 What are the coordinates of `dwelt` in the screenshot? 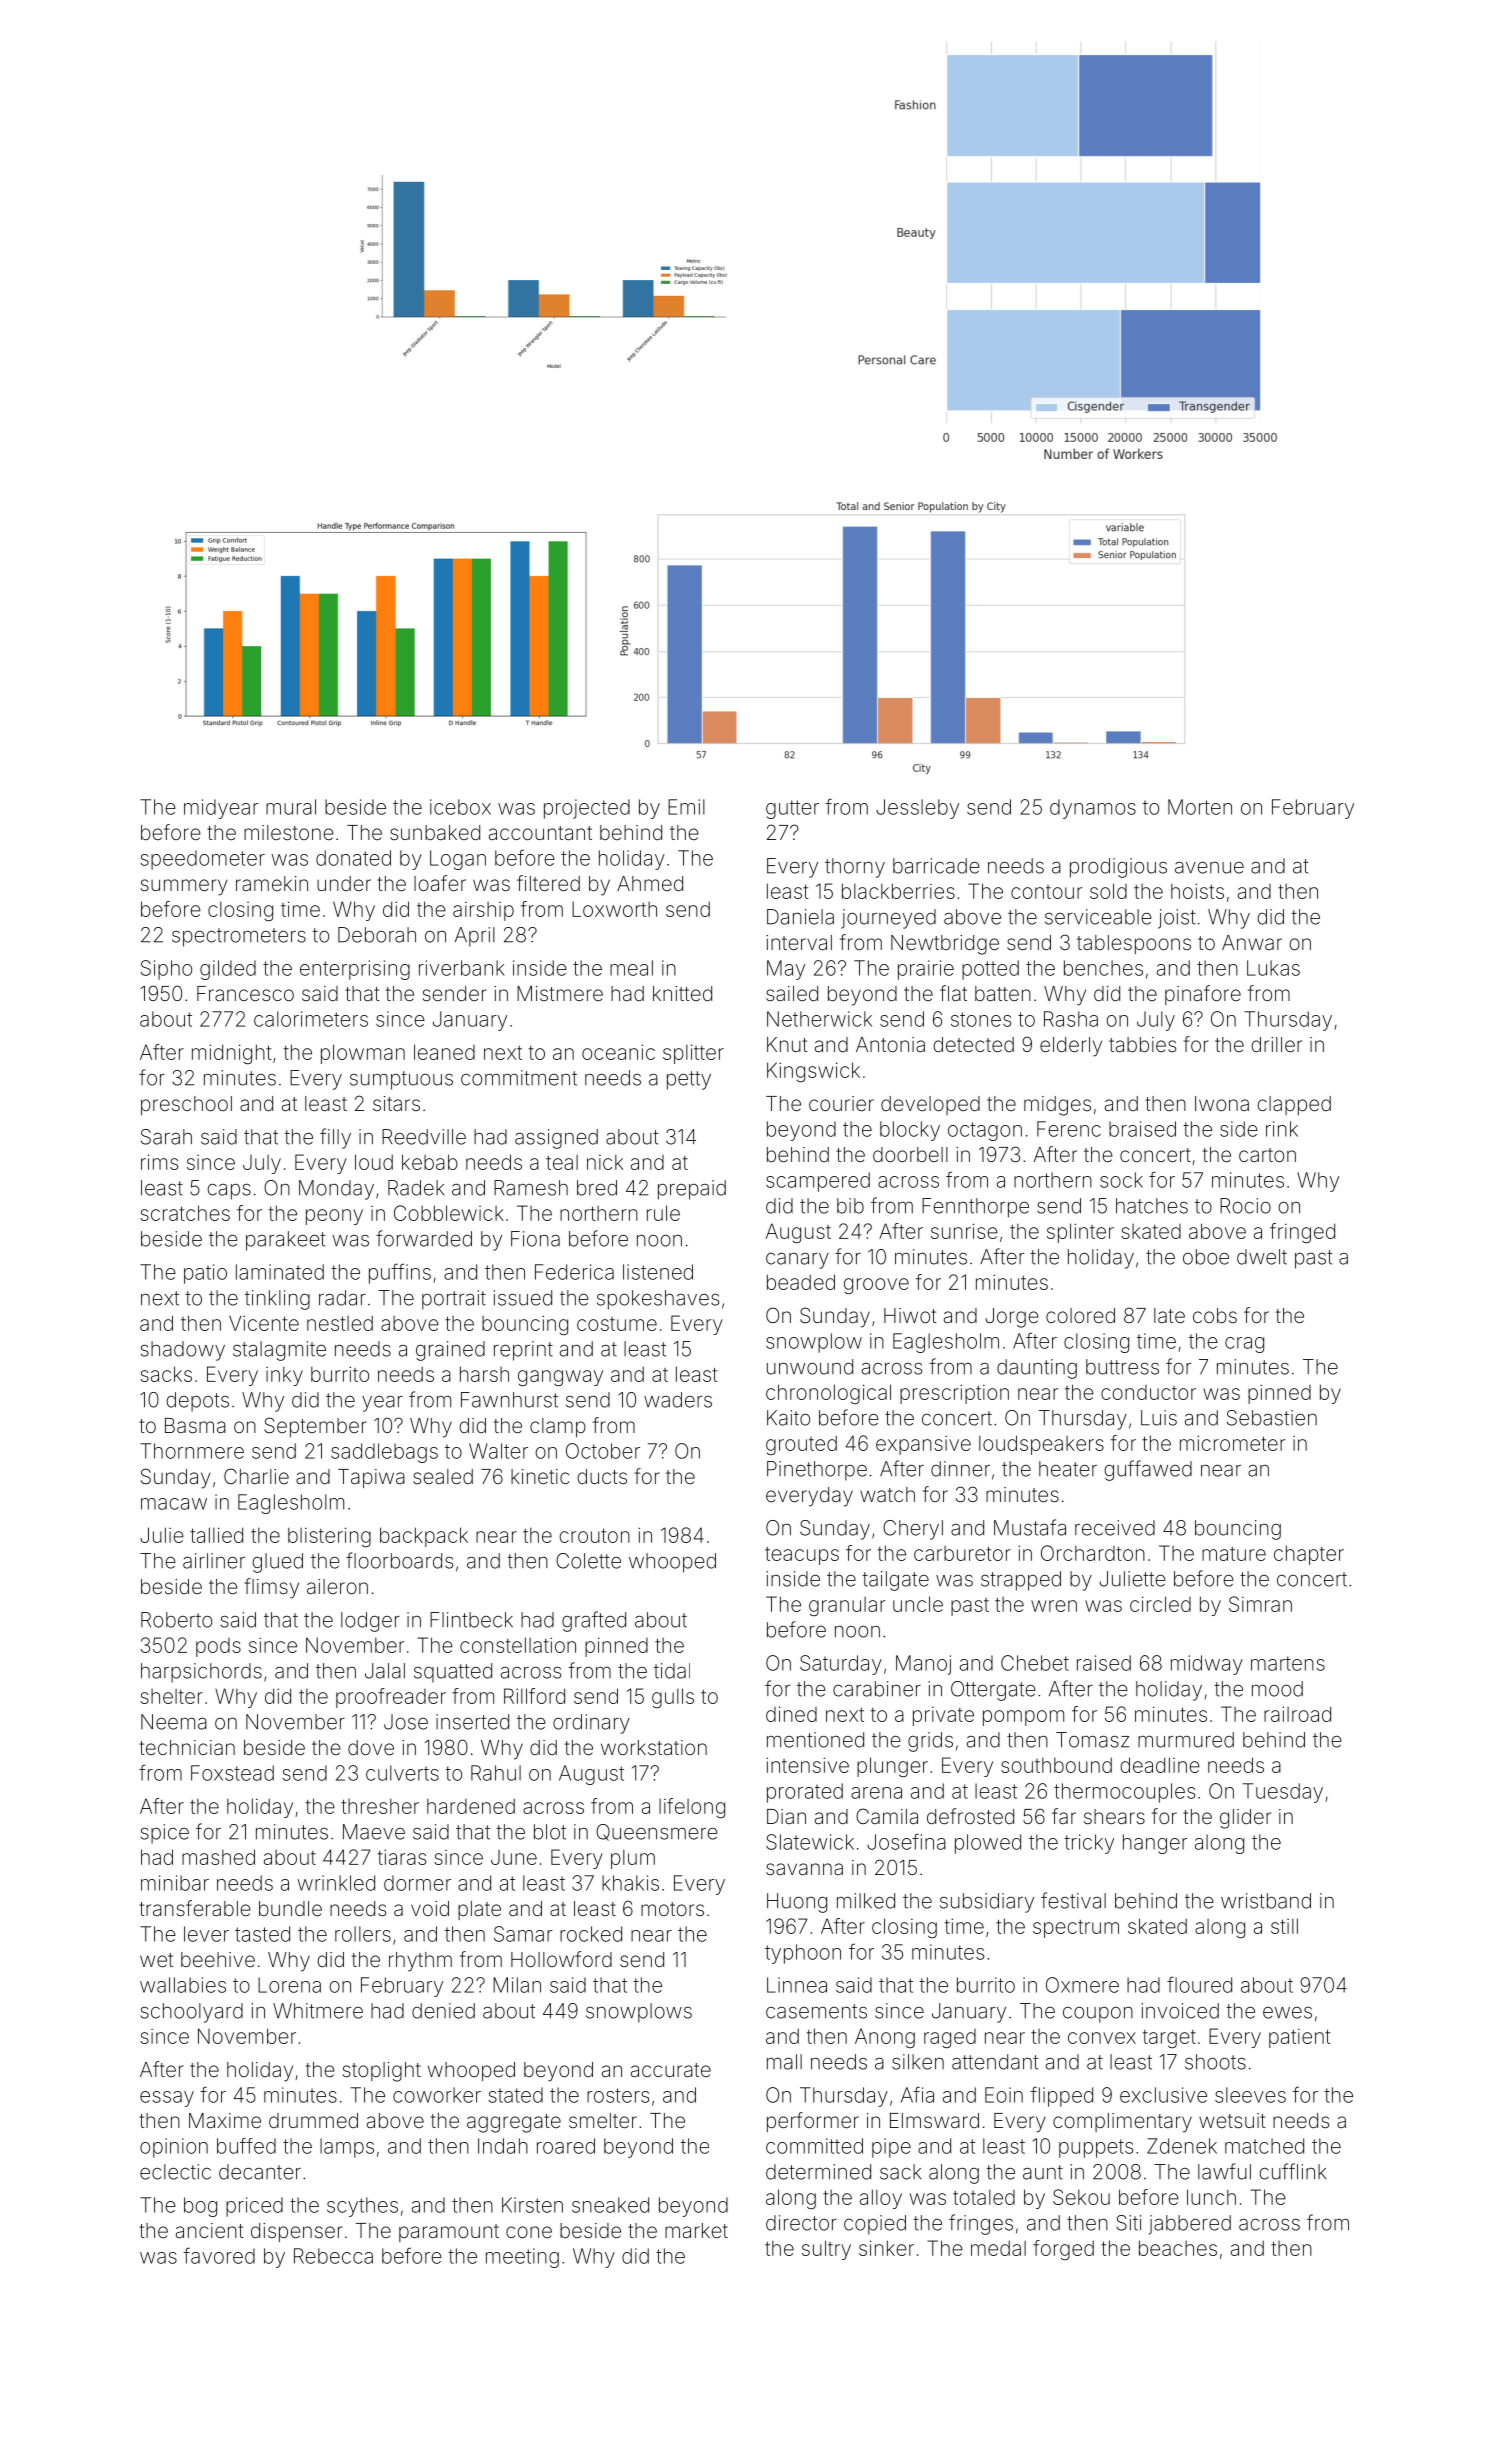 It's located at (1262, 1257).
